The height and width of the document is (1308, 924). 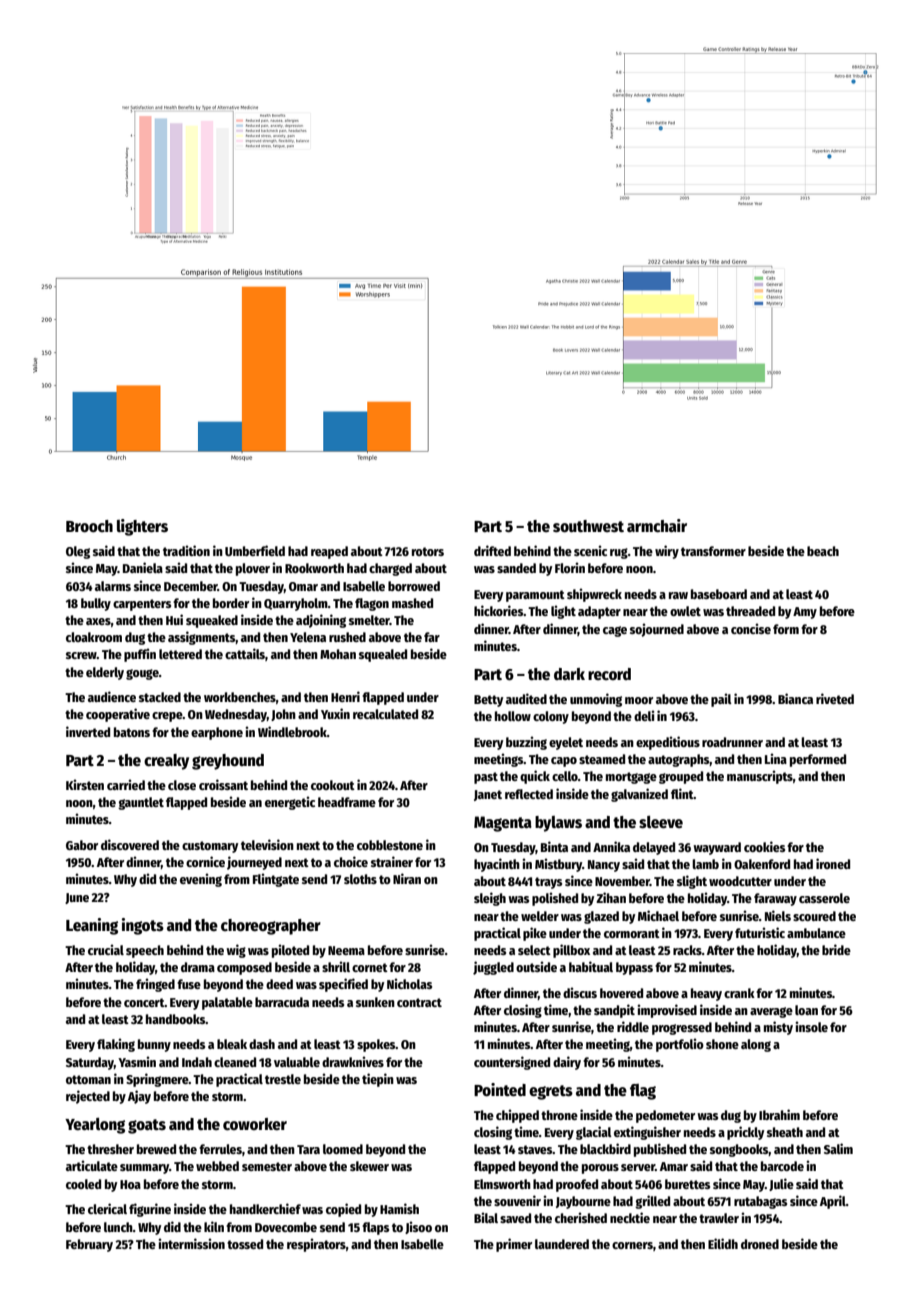 I want to click on armchair, so click(x=657, y=525).
